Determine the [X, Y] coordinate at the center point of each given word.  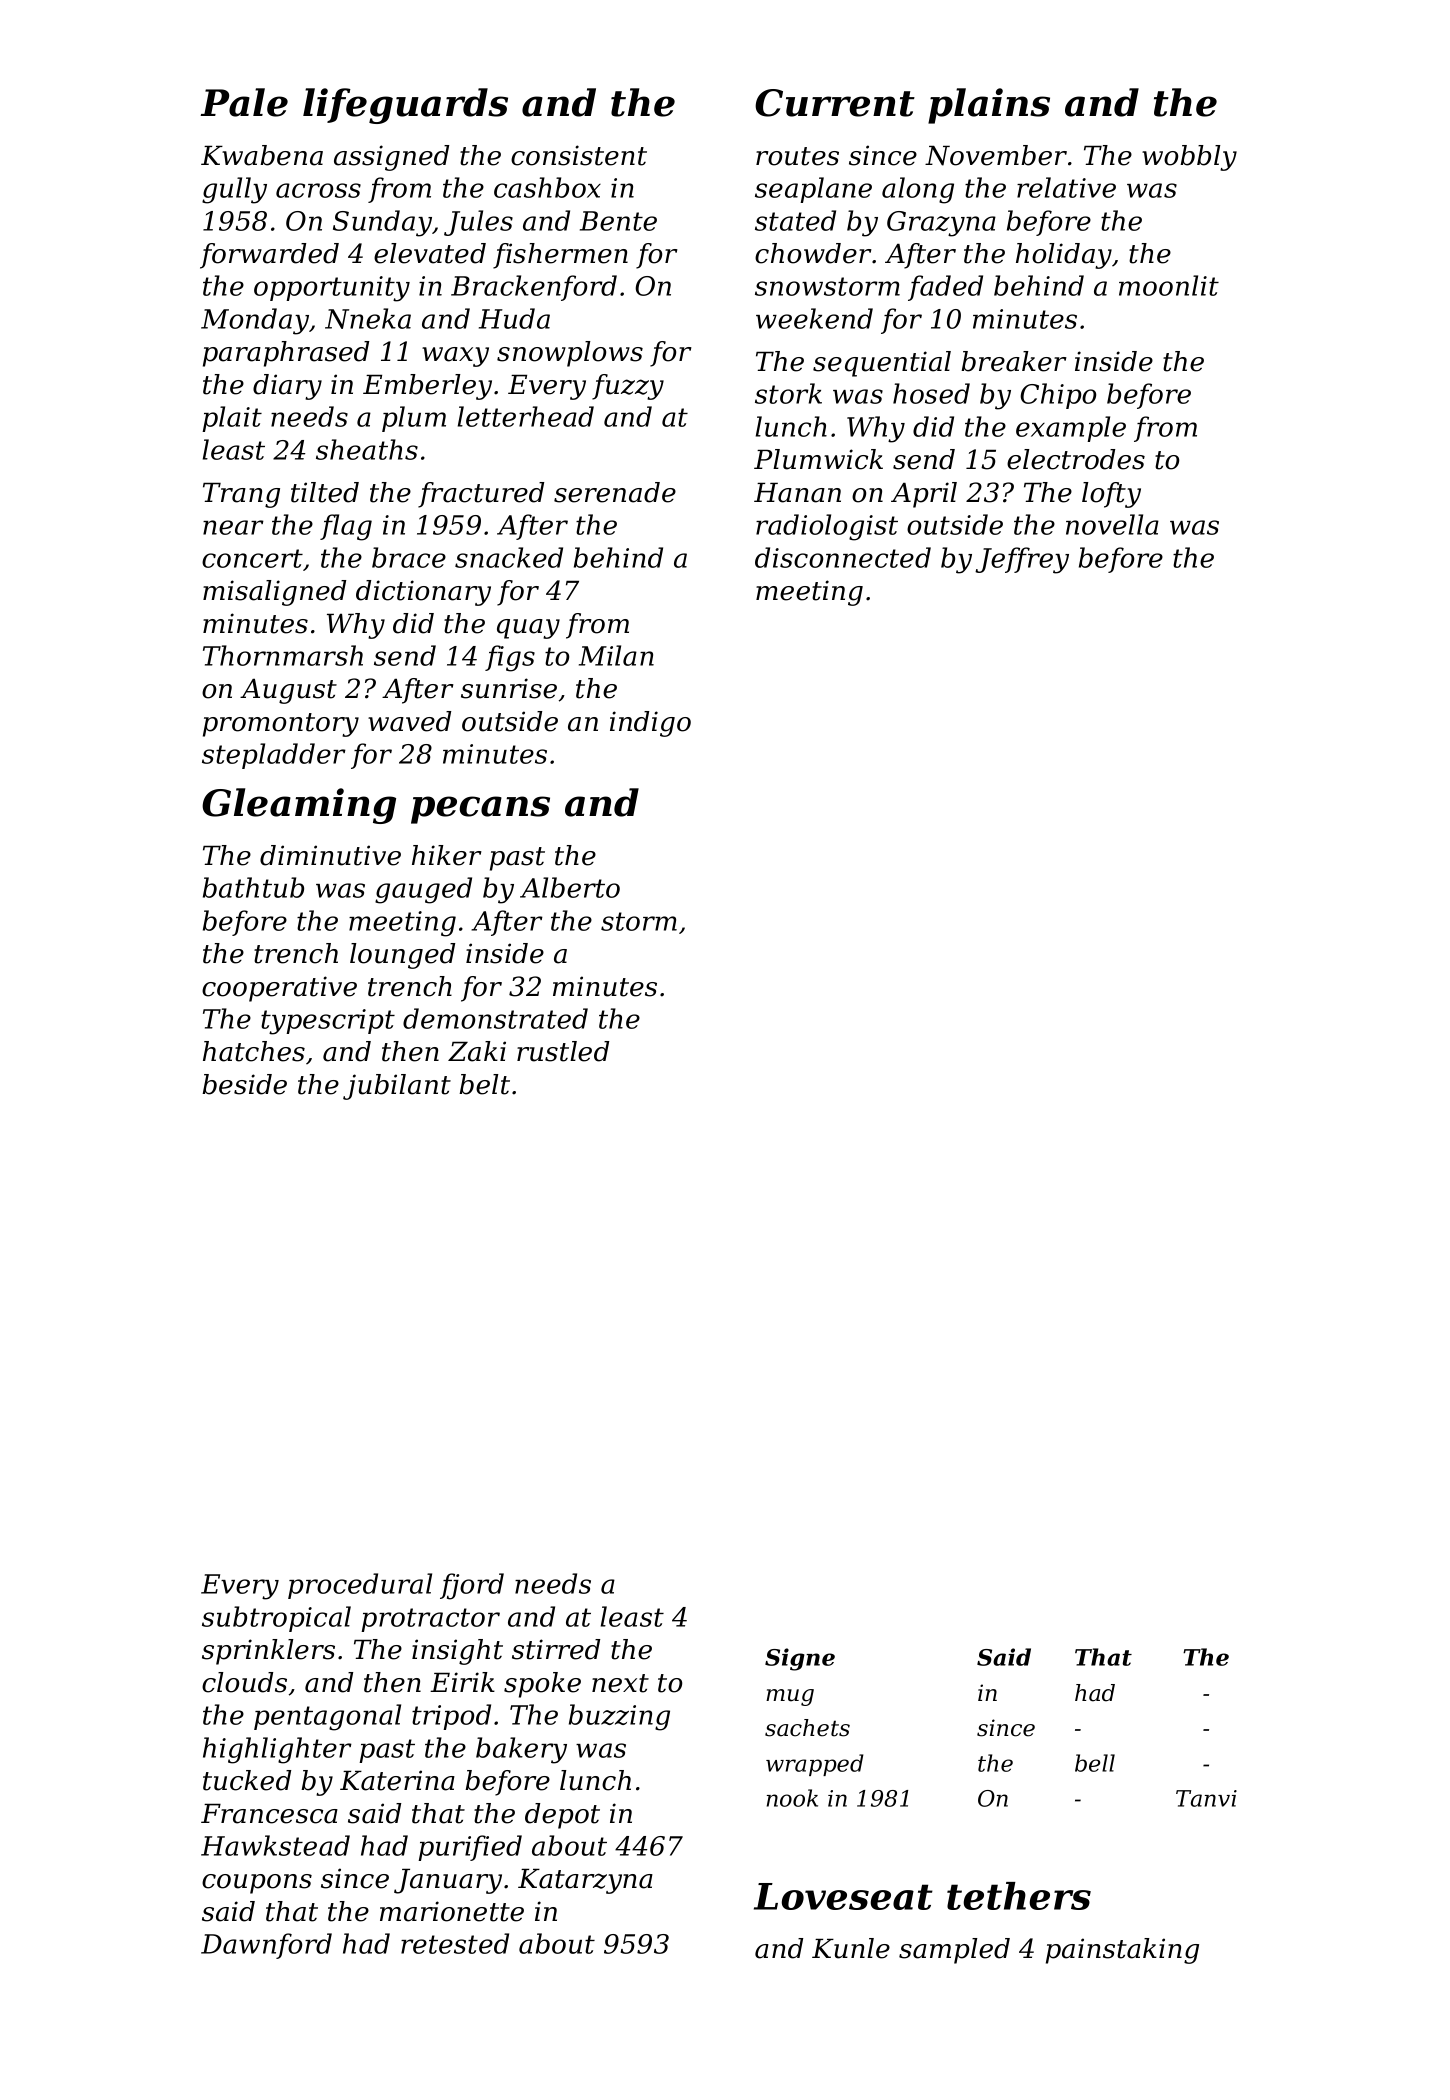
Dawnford [266, 1946]
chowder [813, 253]
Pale [244, 102]
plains [989, 106]
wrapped [815, 1765]
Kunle [851, 1948]
